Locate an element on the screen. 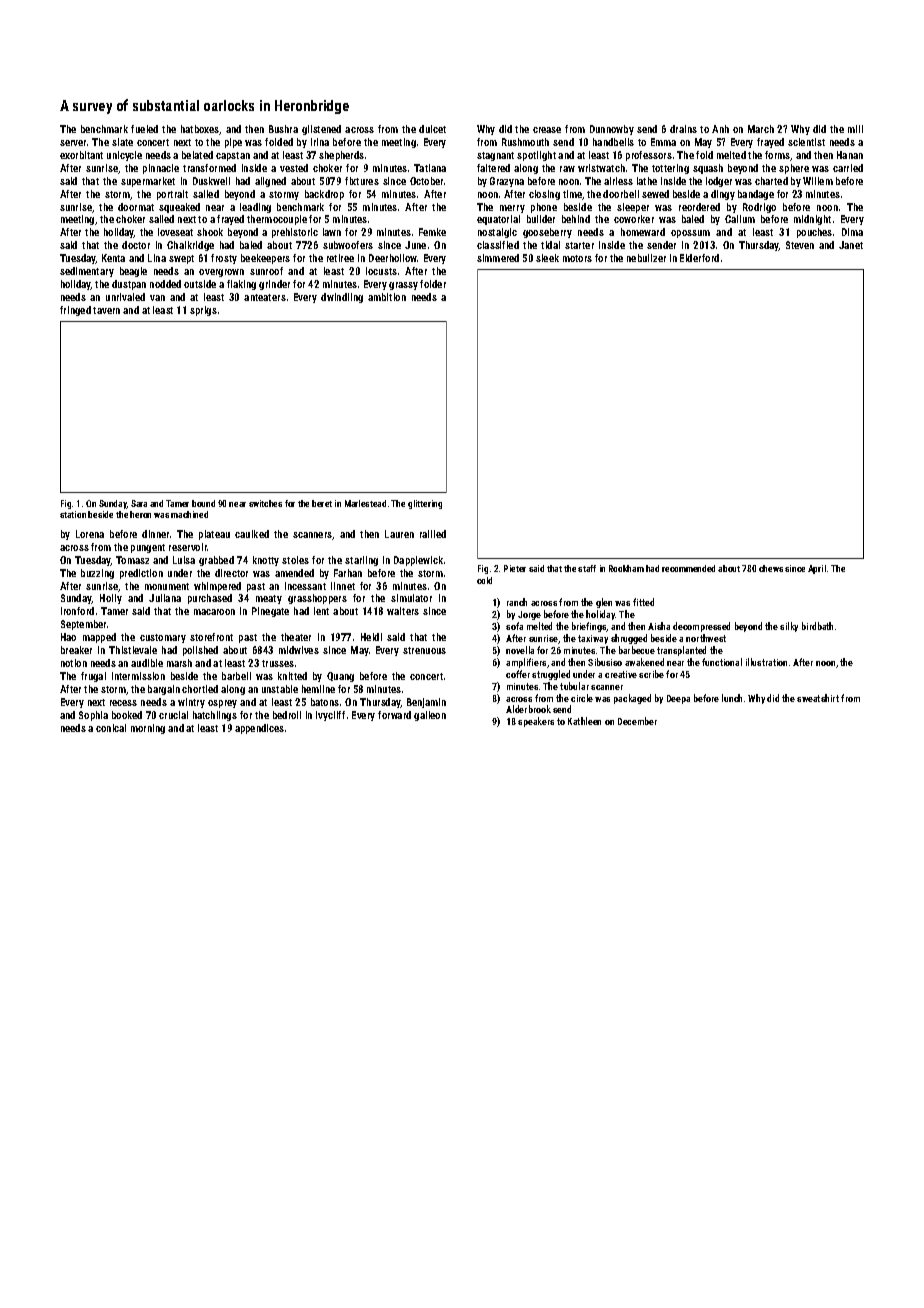 This screenshot has height=1308, width=924. recommended is located at coordinates (688, 568).
